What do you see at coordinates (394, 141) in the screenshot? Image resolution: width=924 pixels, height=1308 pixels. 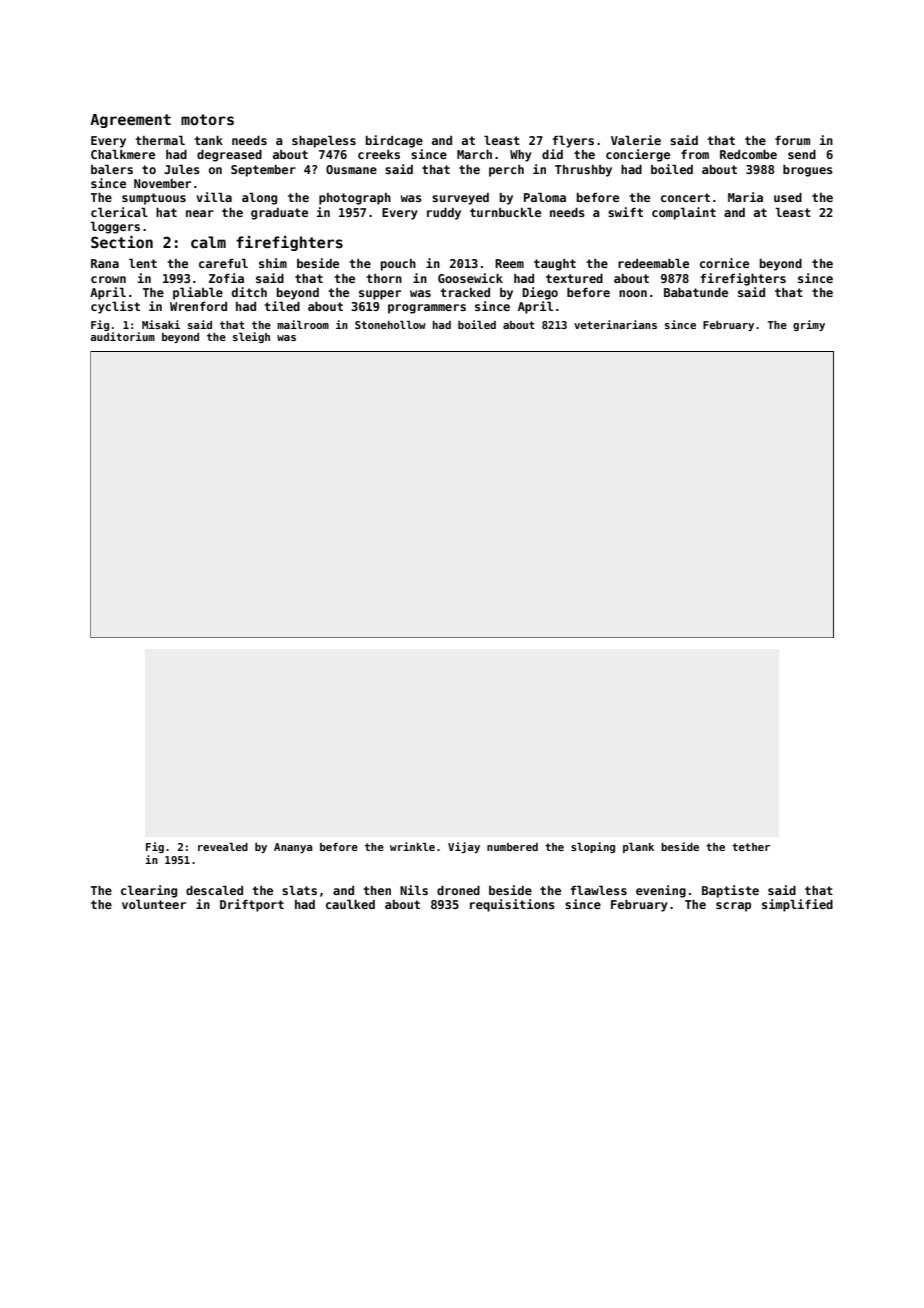 I see `birdcage` at bounding box center [394, 141].
